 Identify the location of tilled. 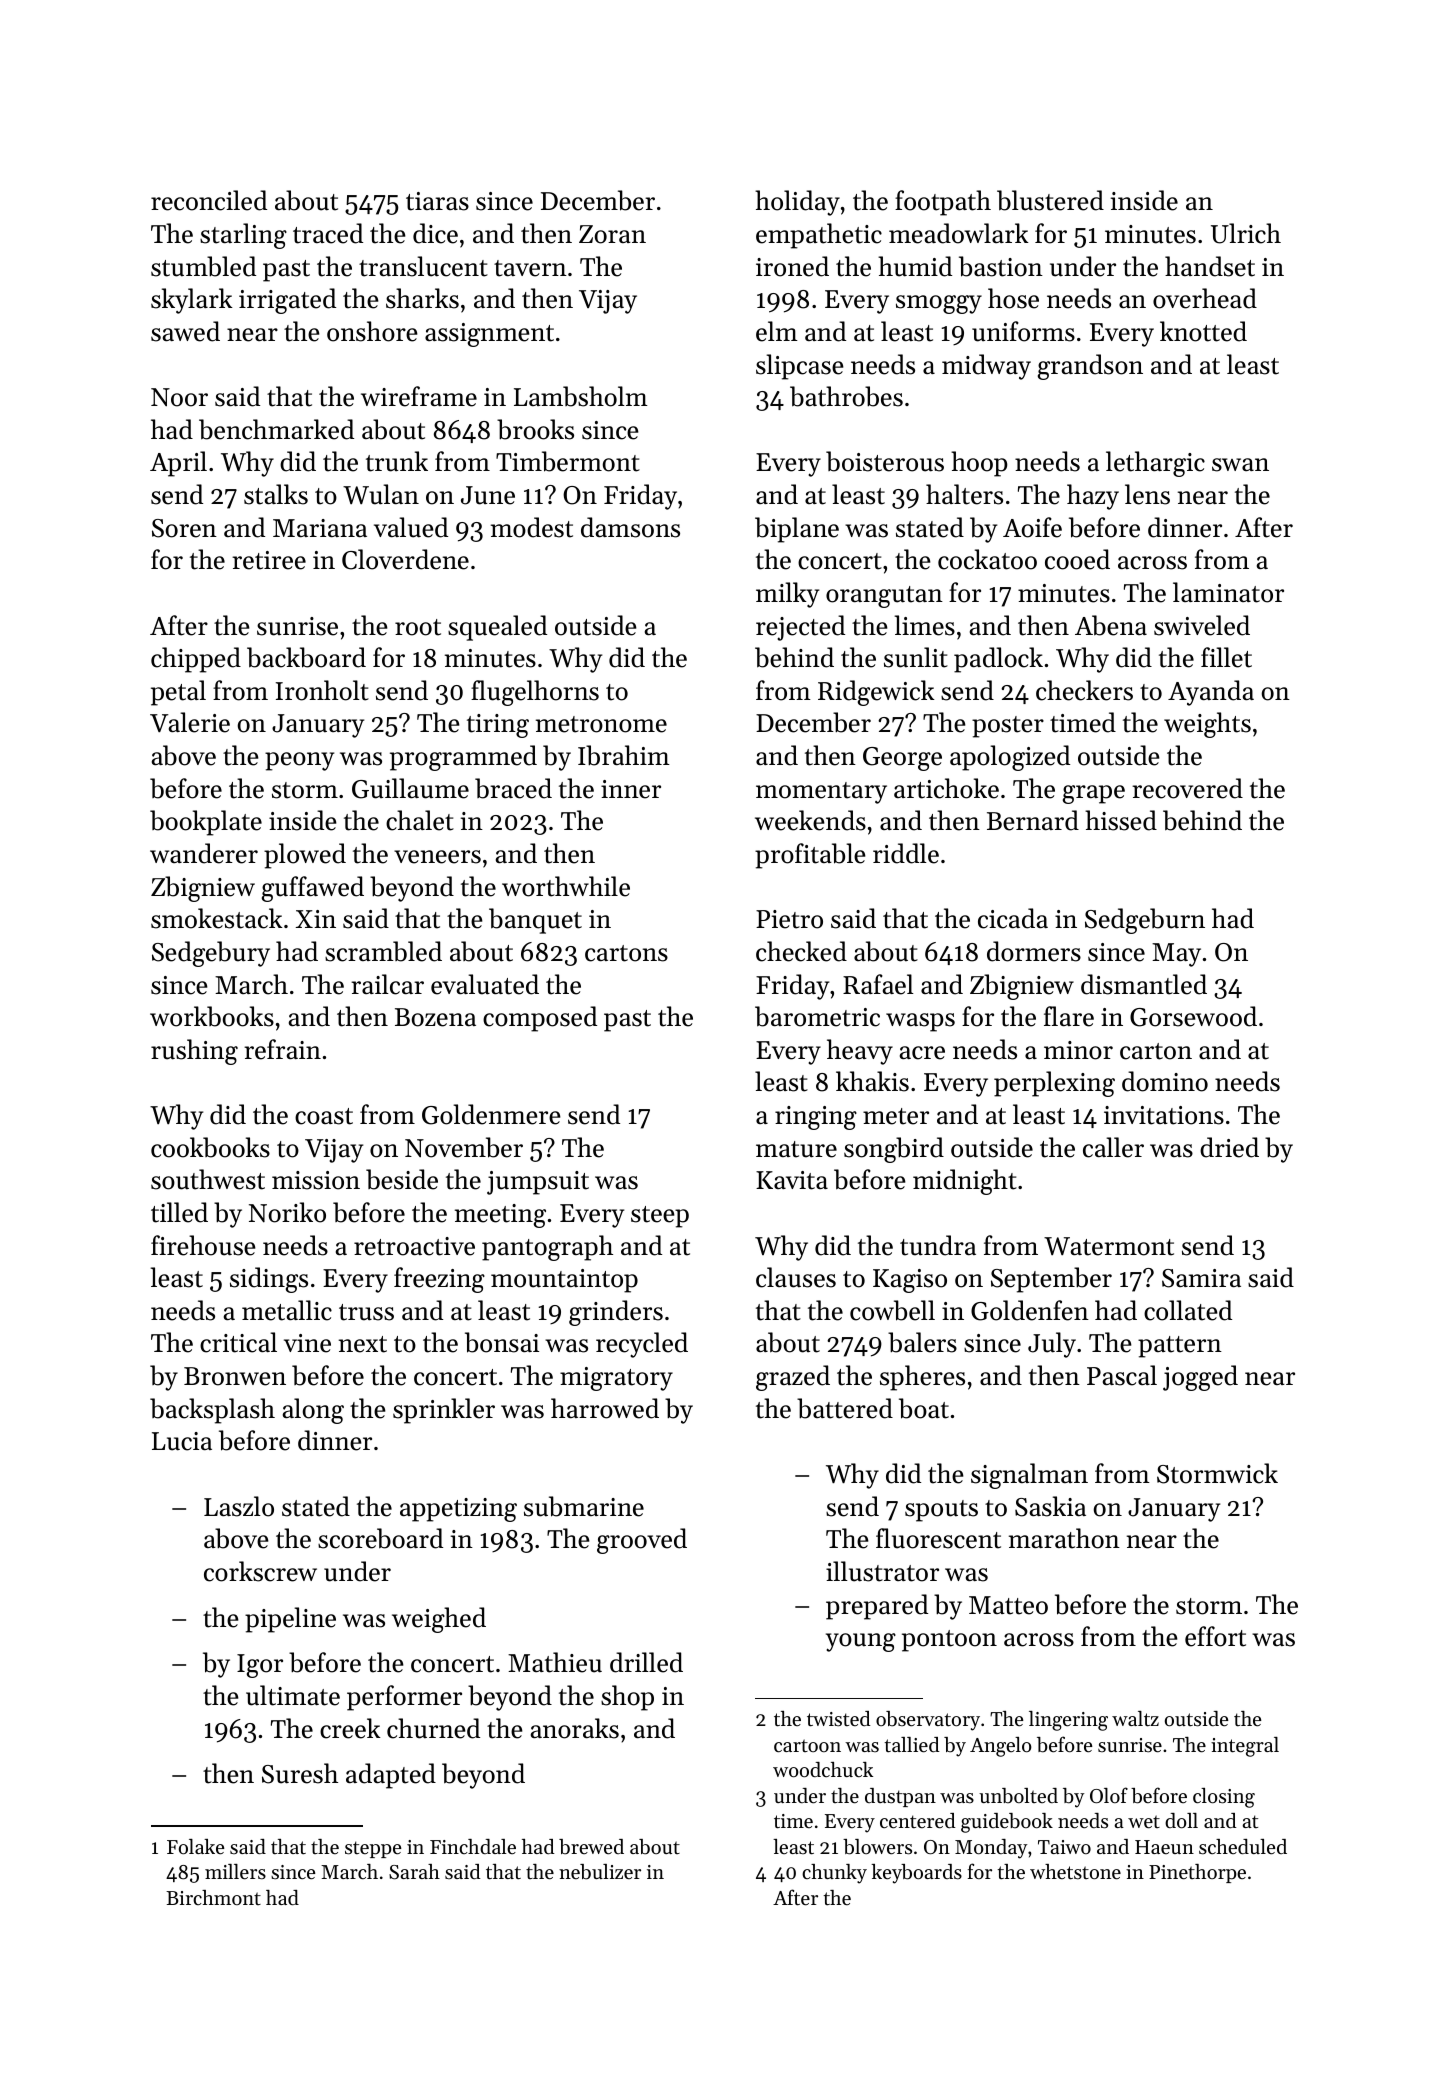
(179, 1212).
